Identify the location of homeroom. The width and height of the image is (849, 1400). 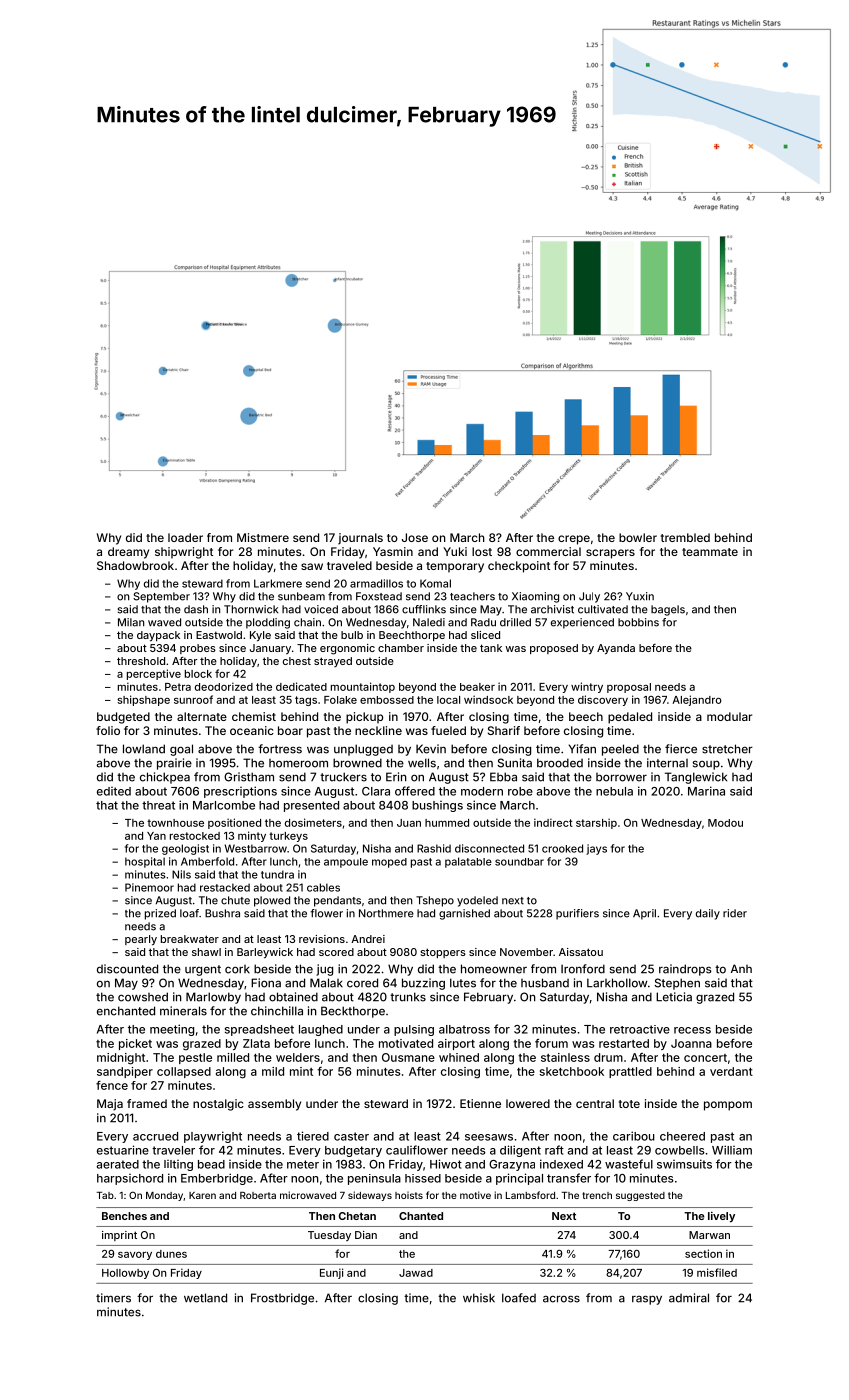
(298, 763).
